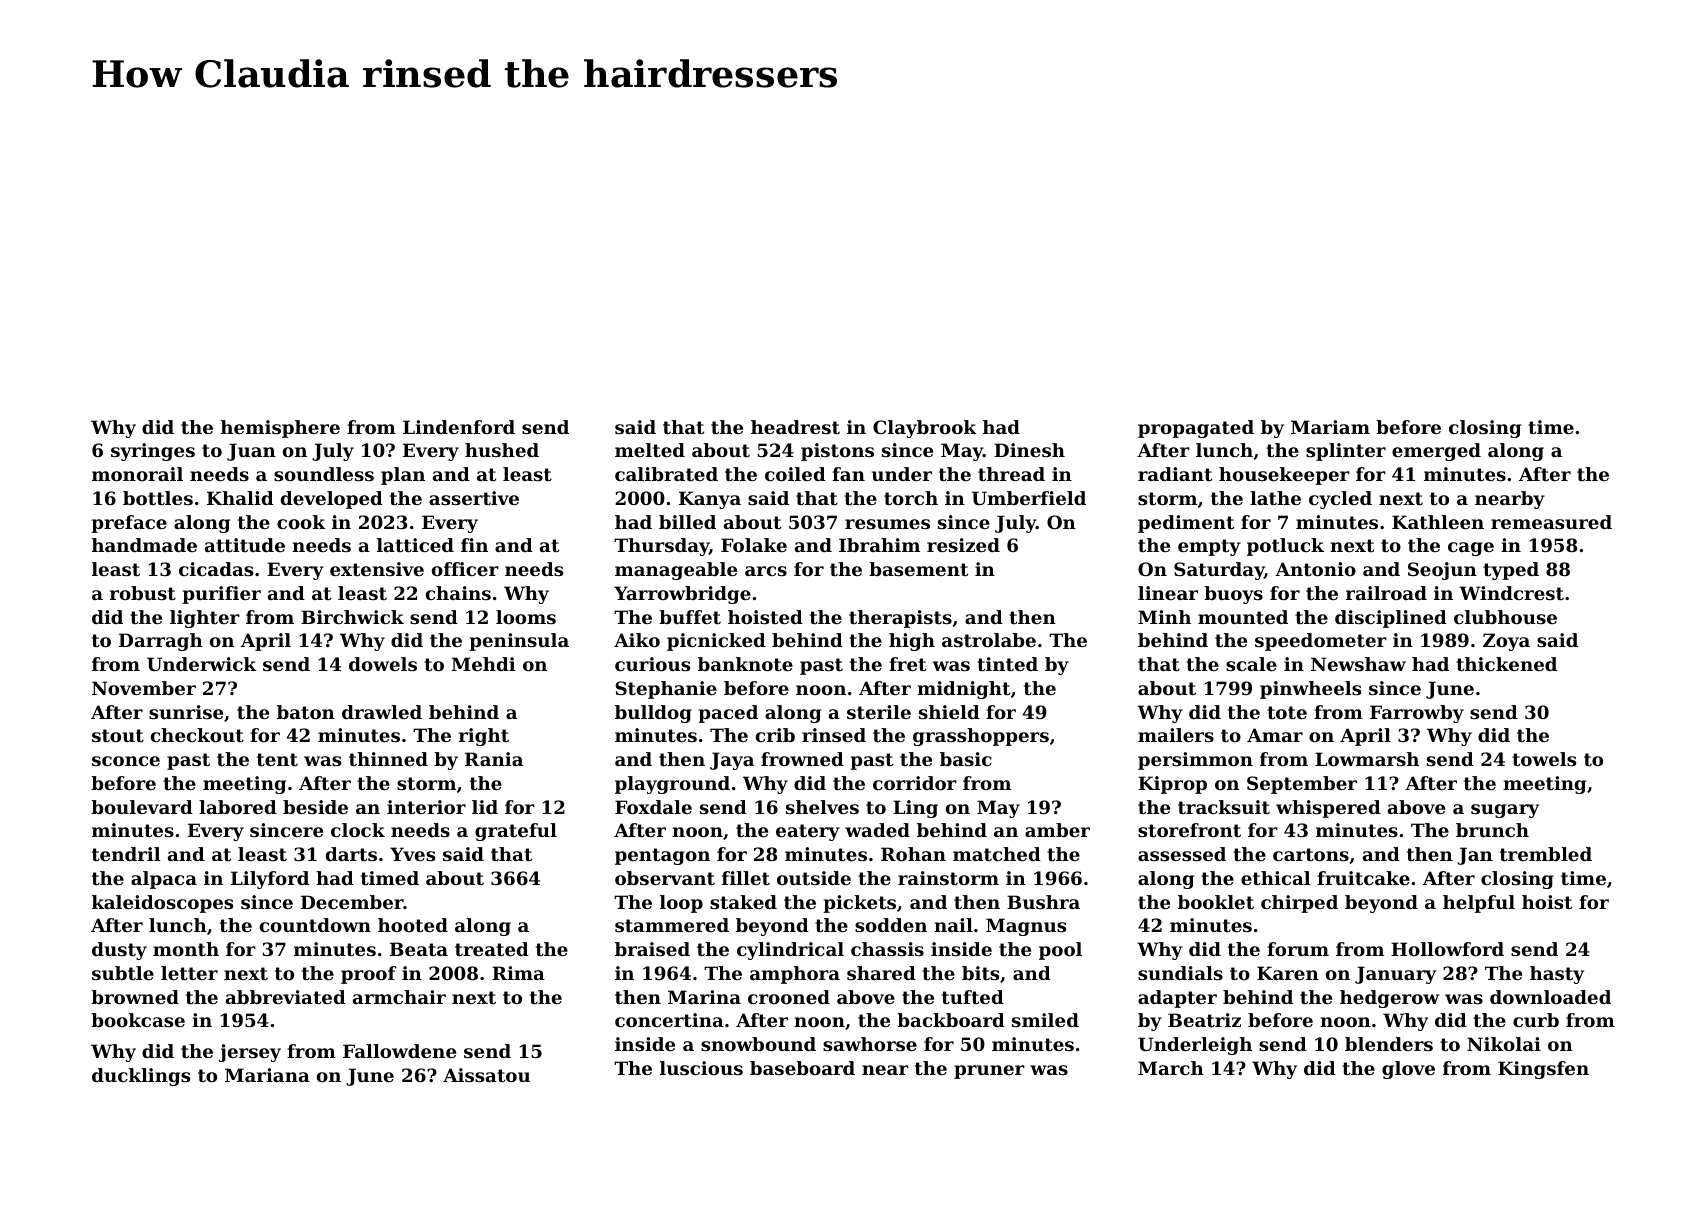 This page has height=1208, width=1708. I want to click on propagated, so click(1196, 429).
